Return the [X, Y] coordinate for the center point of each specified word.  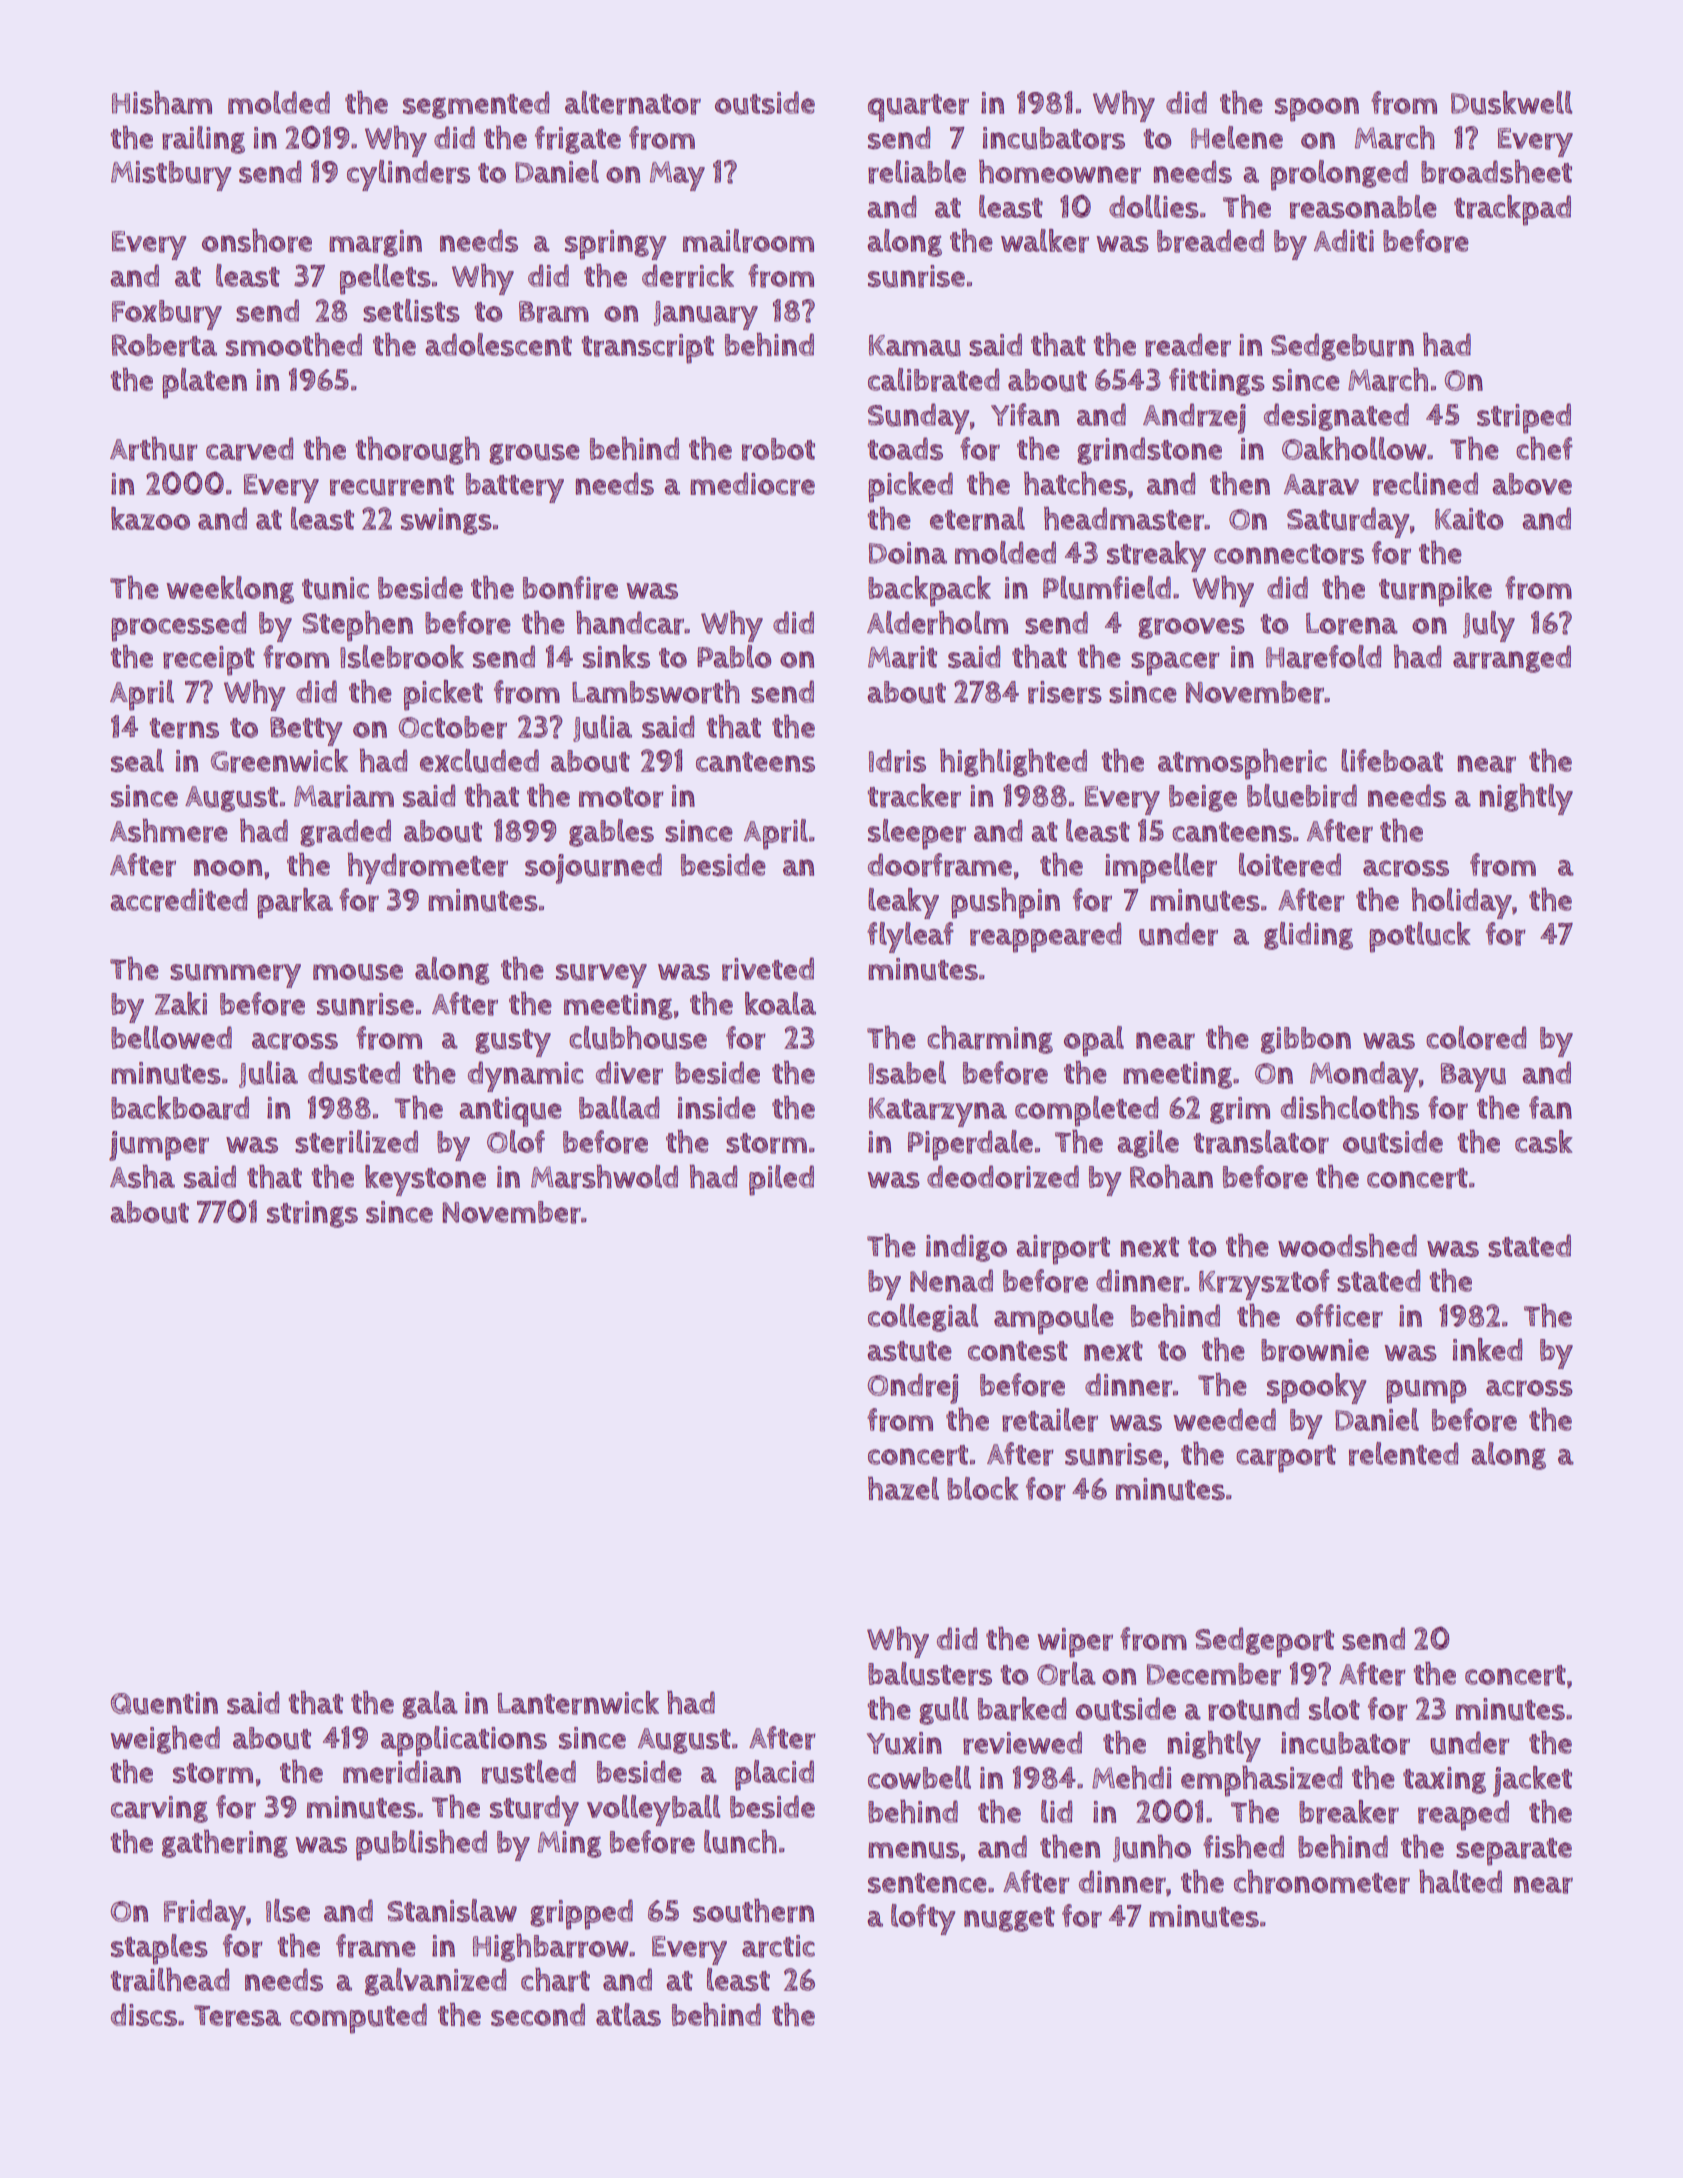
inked [1488, 1349]
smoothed [294, 344]
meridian [402, 1772]
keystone [425, 1180]
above [1532, 484]
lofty [923, 1919]
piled [781, 1180]
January [706, 315]
